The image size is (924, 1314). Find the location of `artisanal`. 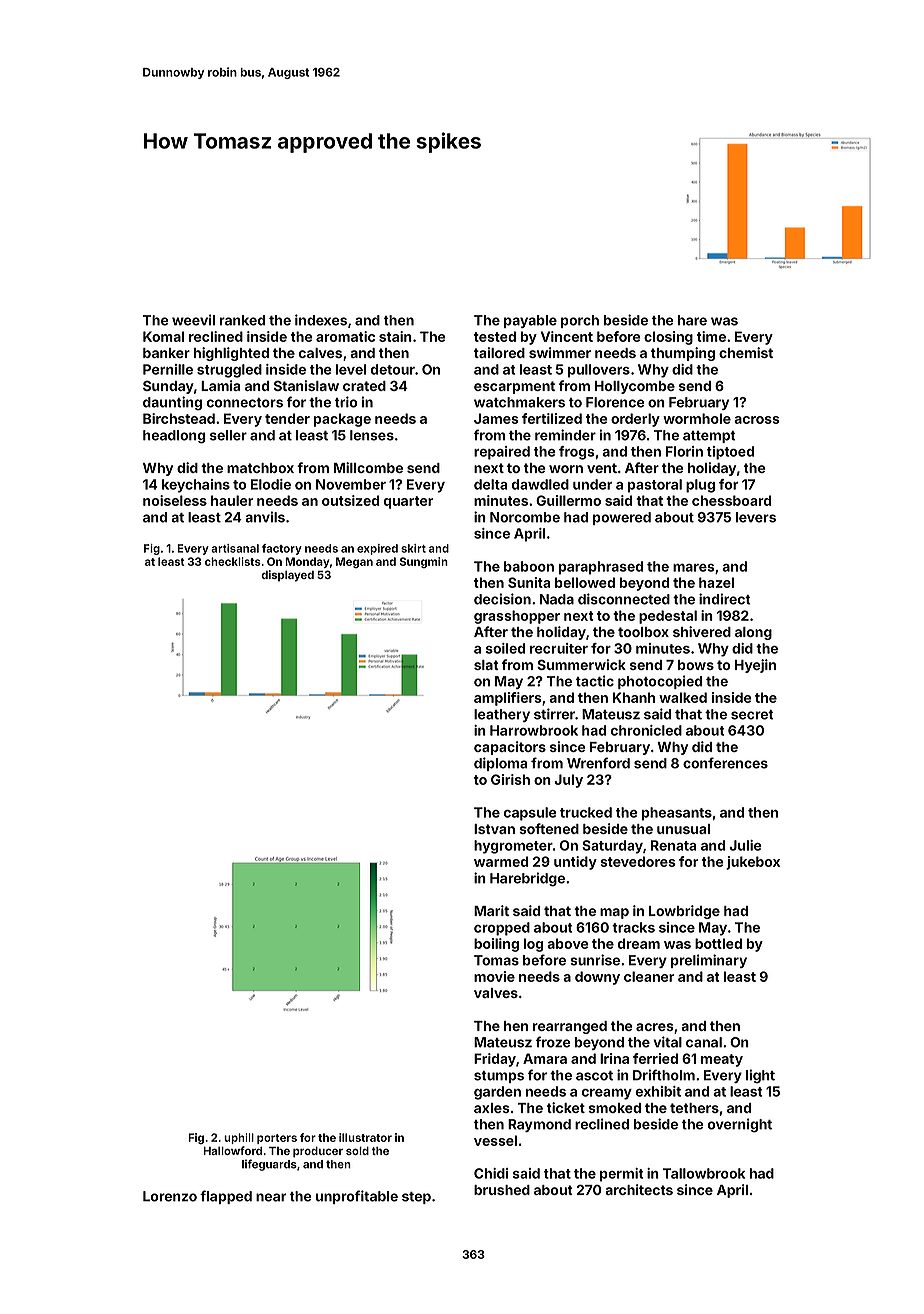

artisanal is located at coordinates (235, 548).
